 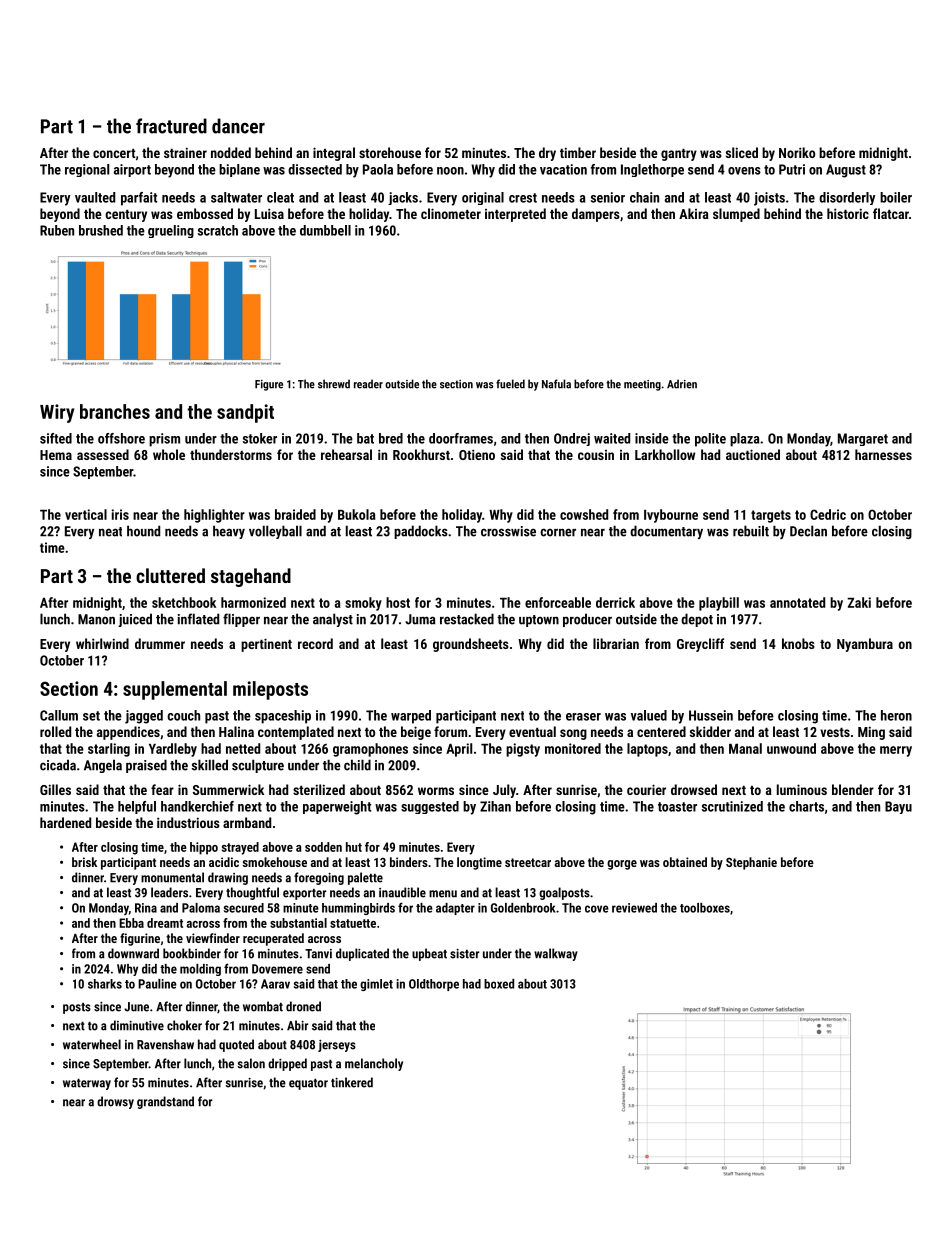 I want to click on heavy, so click(x=229, y=532).
